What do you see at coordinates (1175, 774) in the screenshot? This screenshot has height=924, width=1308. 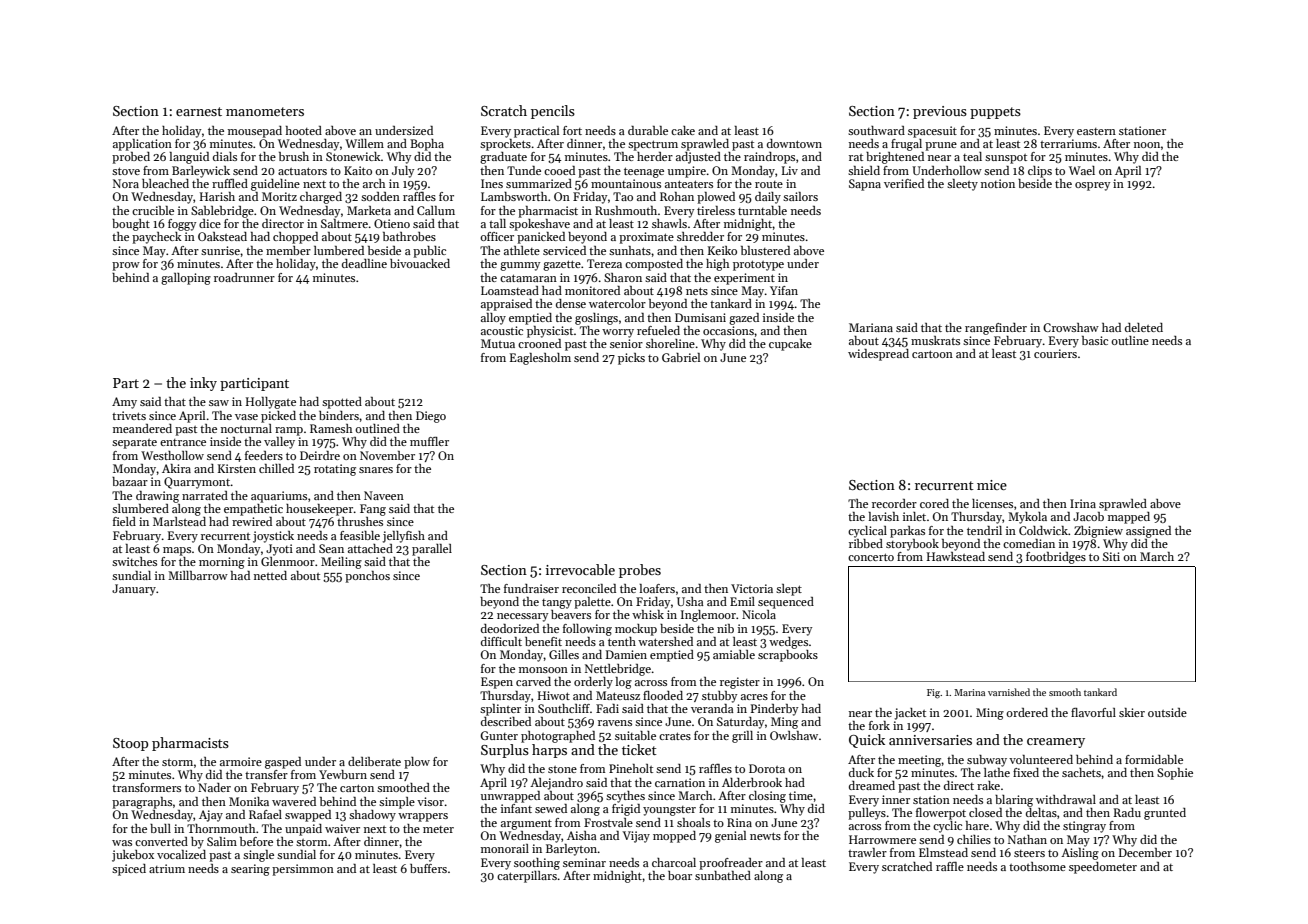 I see `Sophie` at bounding box center [1175, 774].
